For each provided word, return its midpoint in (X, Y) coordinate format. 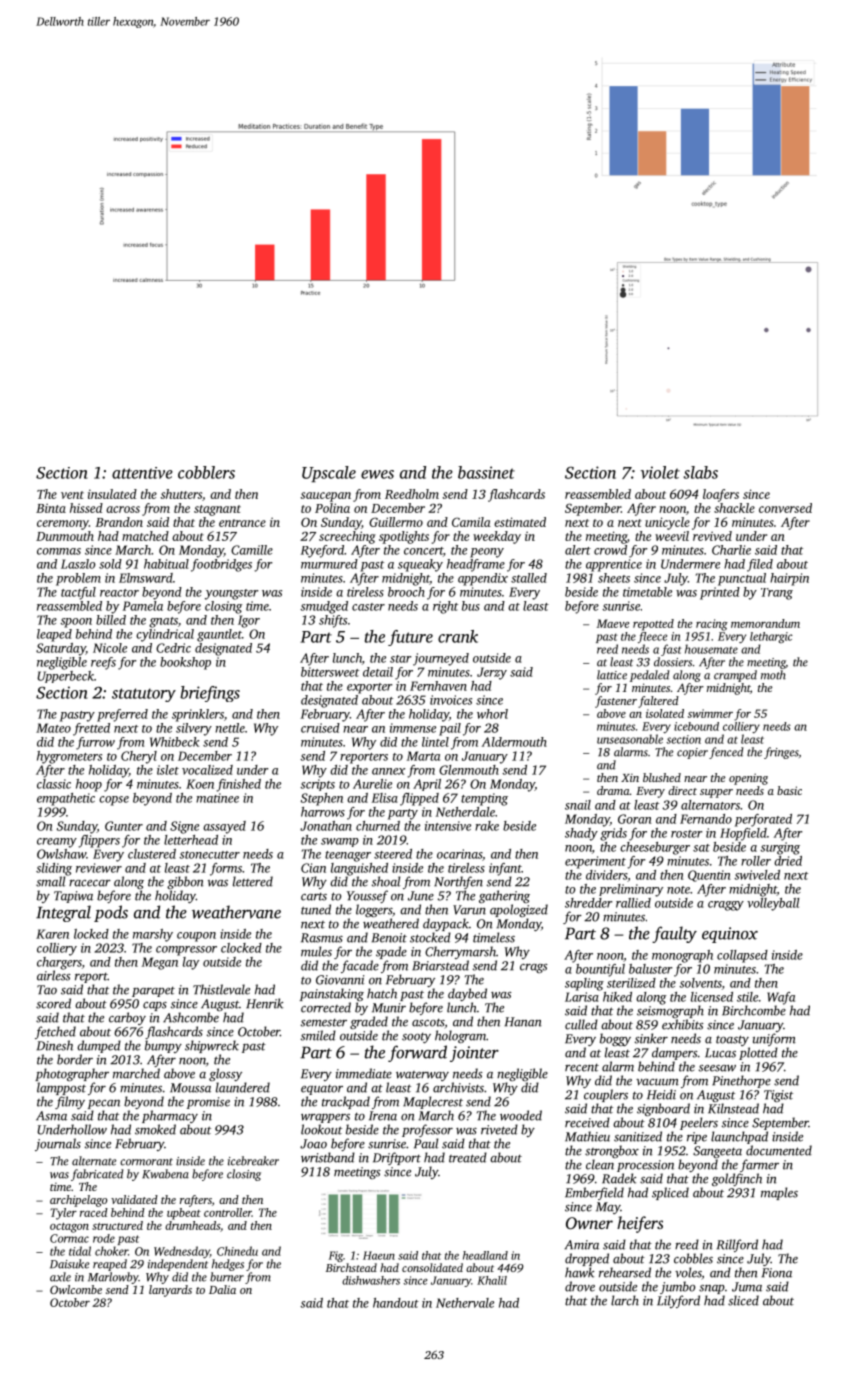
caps (155, 1006)
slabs (700, 472)
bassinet (486, 472)
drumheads (192, 1225)
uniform (774, 1039)
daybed (467, 994)
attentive (142, 473)
